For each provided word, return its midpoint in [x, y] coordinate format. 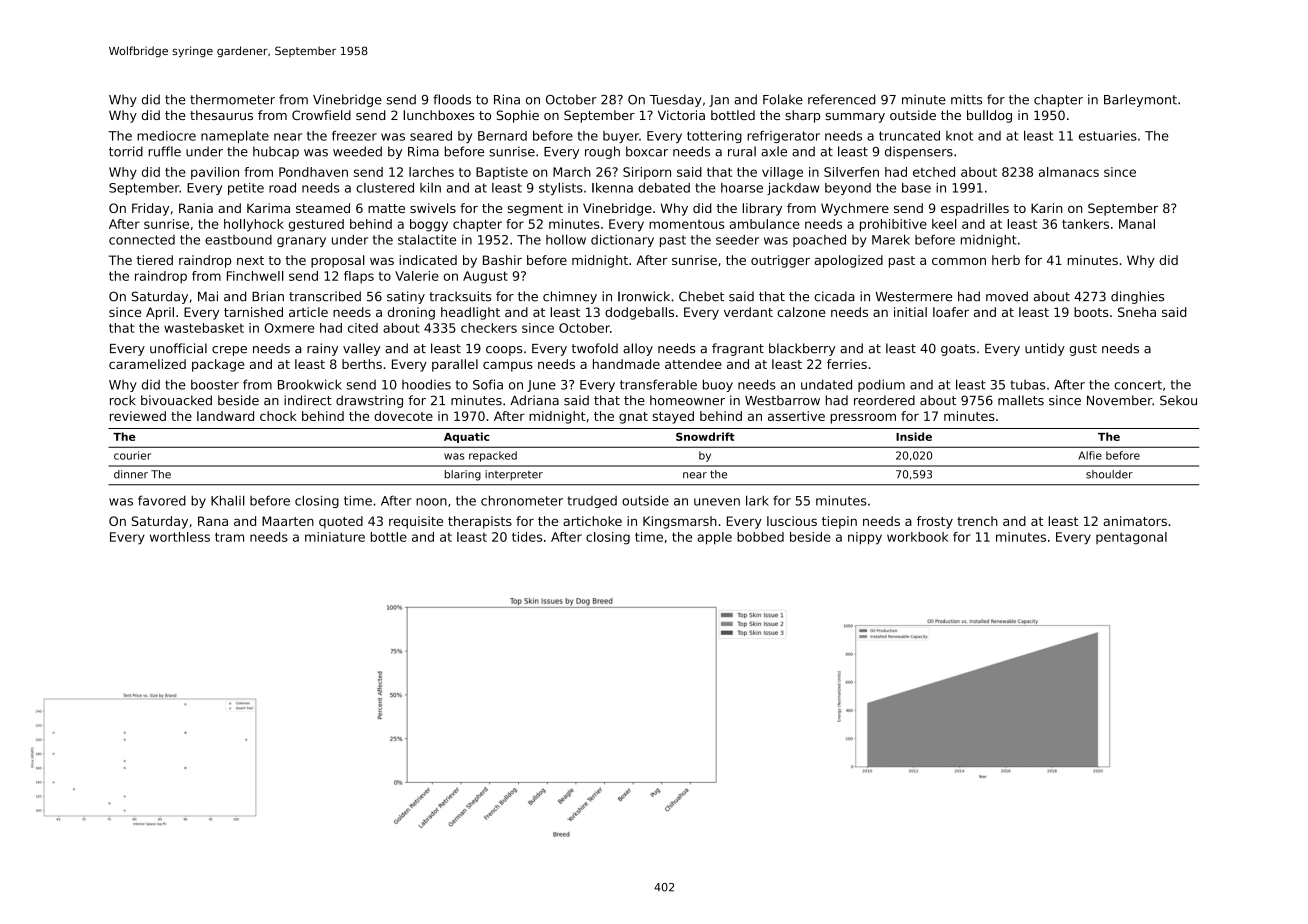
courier [132, 455]
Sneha [1137, 312]
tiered [155, 260]
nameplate [235, 136]
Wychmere [855, 209]
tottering [714, 137]
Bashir [502, 260]
